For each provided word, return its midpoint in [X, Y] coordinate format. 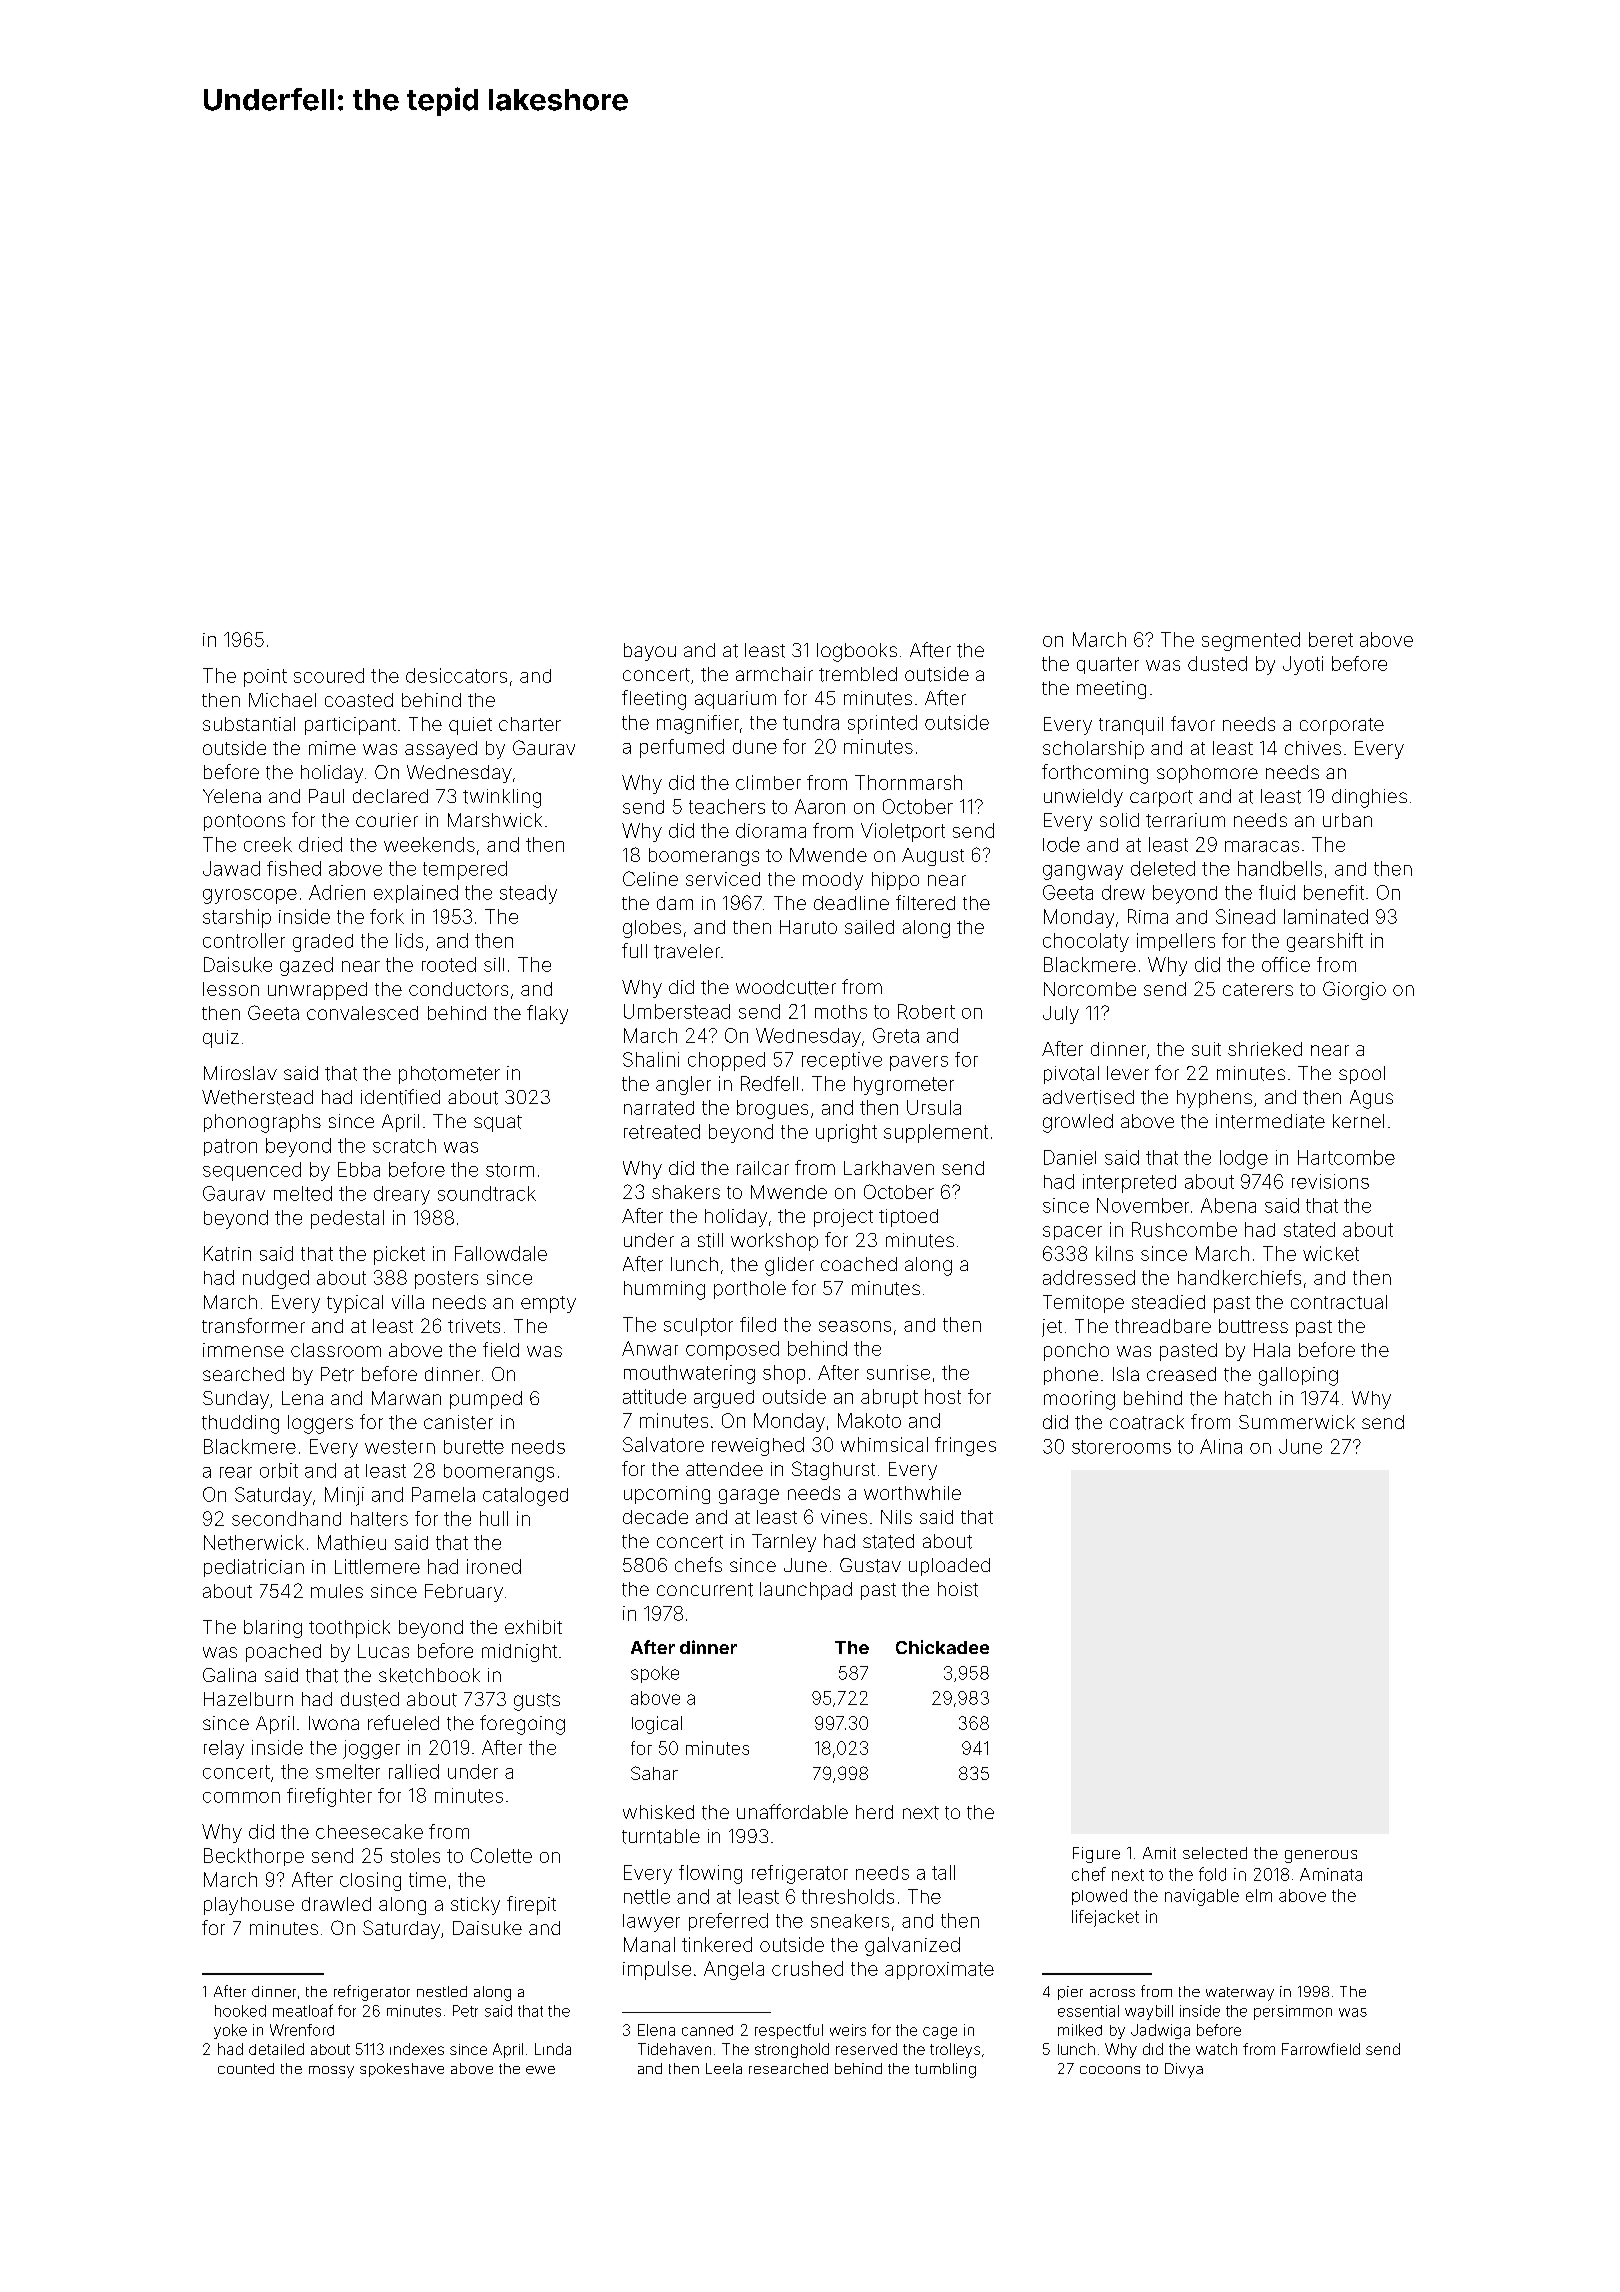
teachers [727, 806]
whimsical [884, 1444]
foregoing [522, 1725]
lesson [231, 989]
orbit [279, 1470]
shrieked [1265, 1049]
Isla [1126, 1374]
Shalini [651, 1059]
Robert [926, 1011]
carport [1161, 798]
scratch [404, 1146]
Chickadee [942, 1647]
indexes [417, 2049]
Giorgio [1354, 990]
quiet [470, 726]
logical [657, 1725]
